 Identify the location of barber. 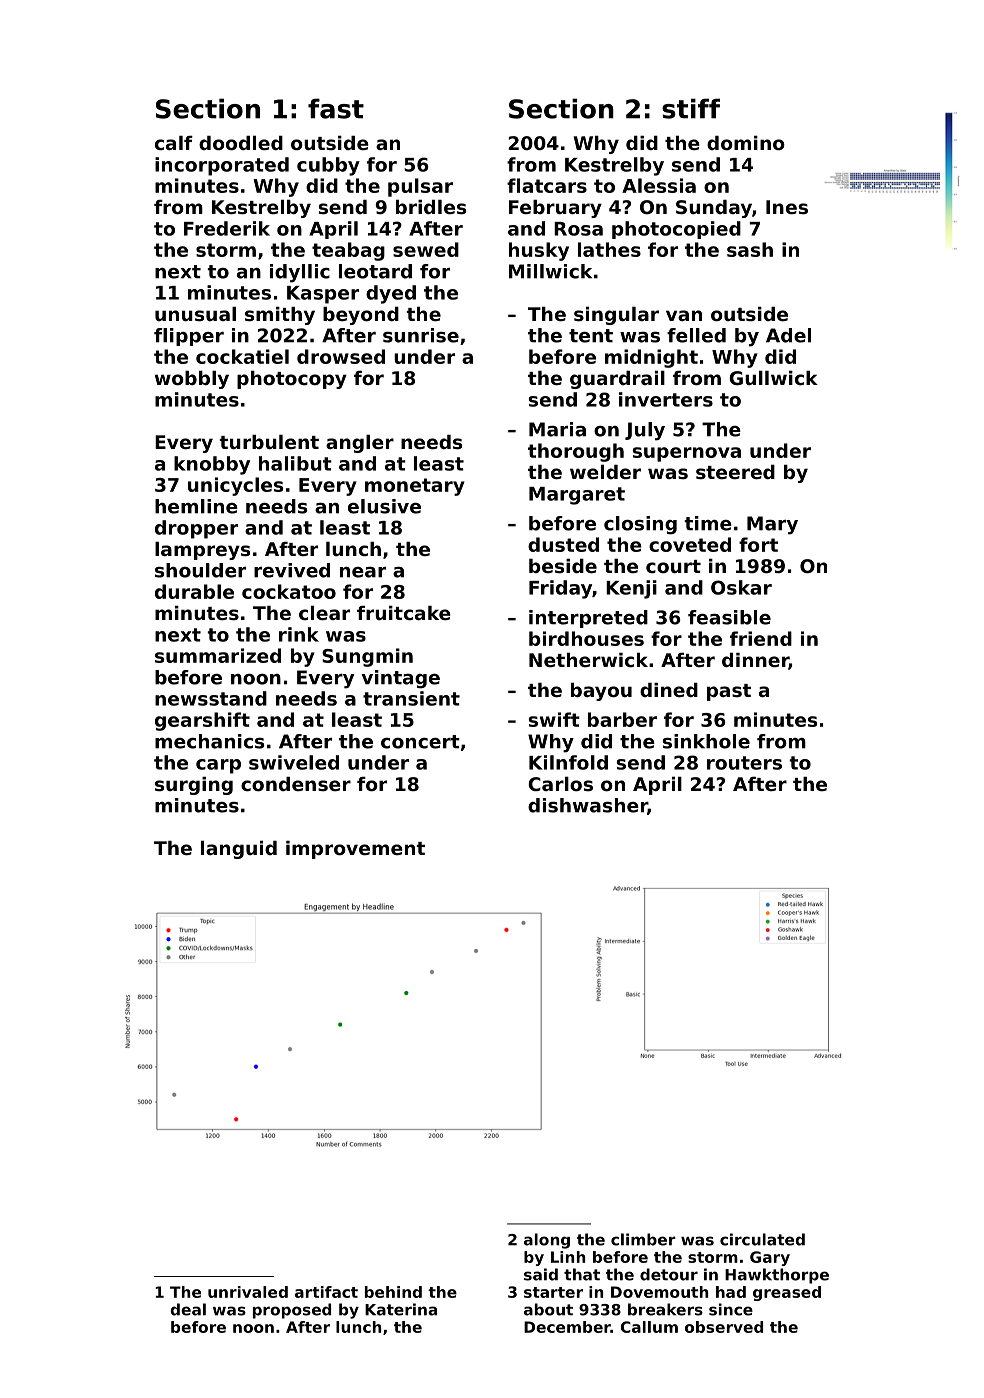
(622, 719).
